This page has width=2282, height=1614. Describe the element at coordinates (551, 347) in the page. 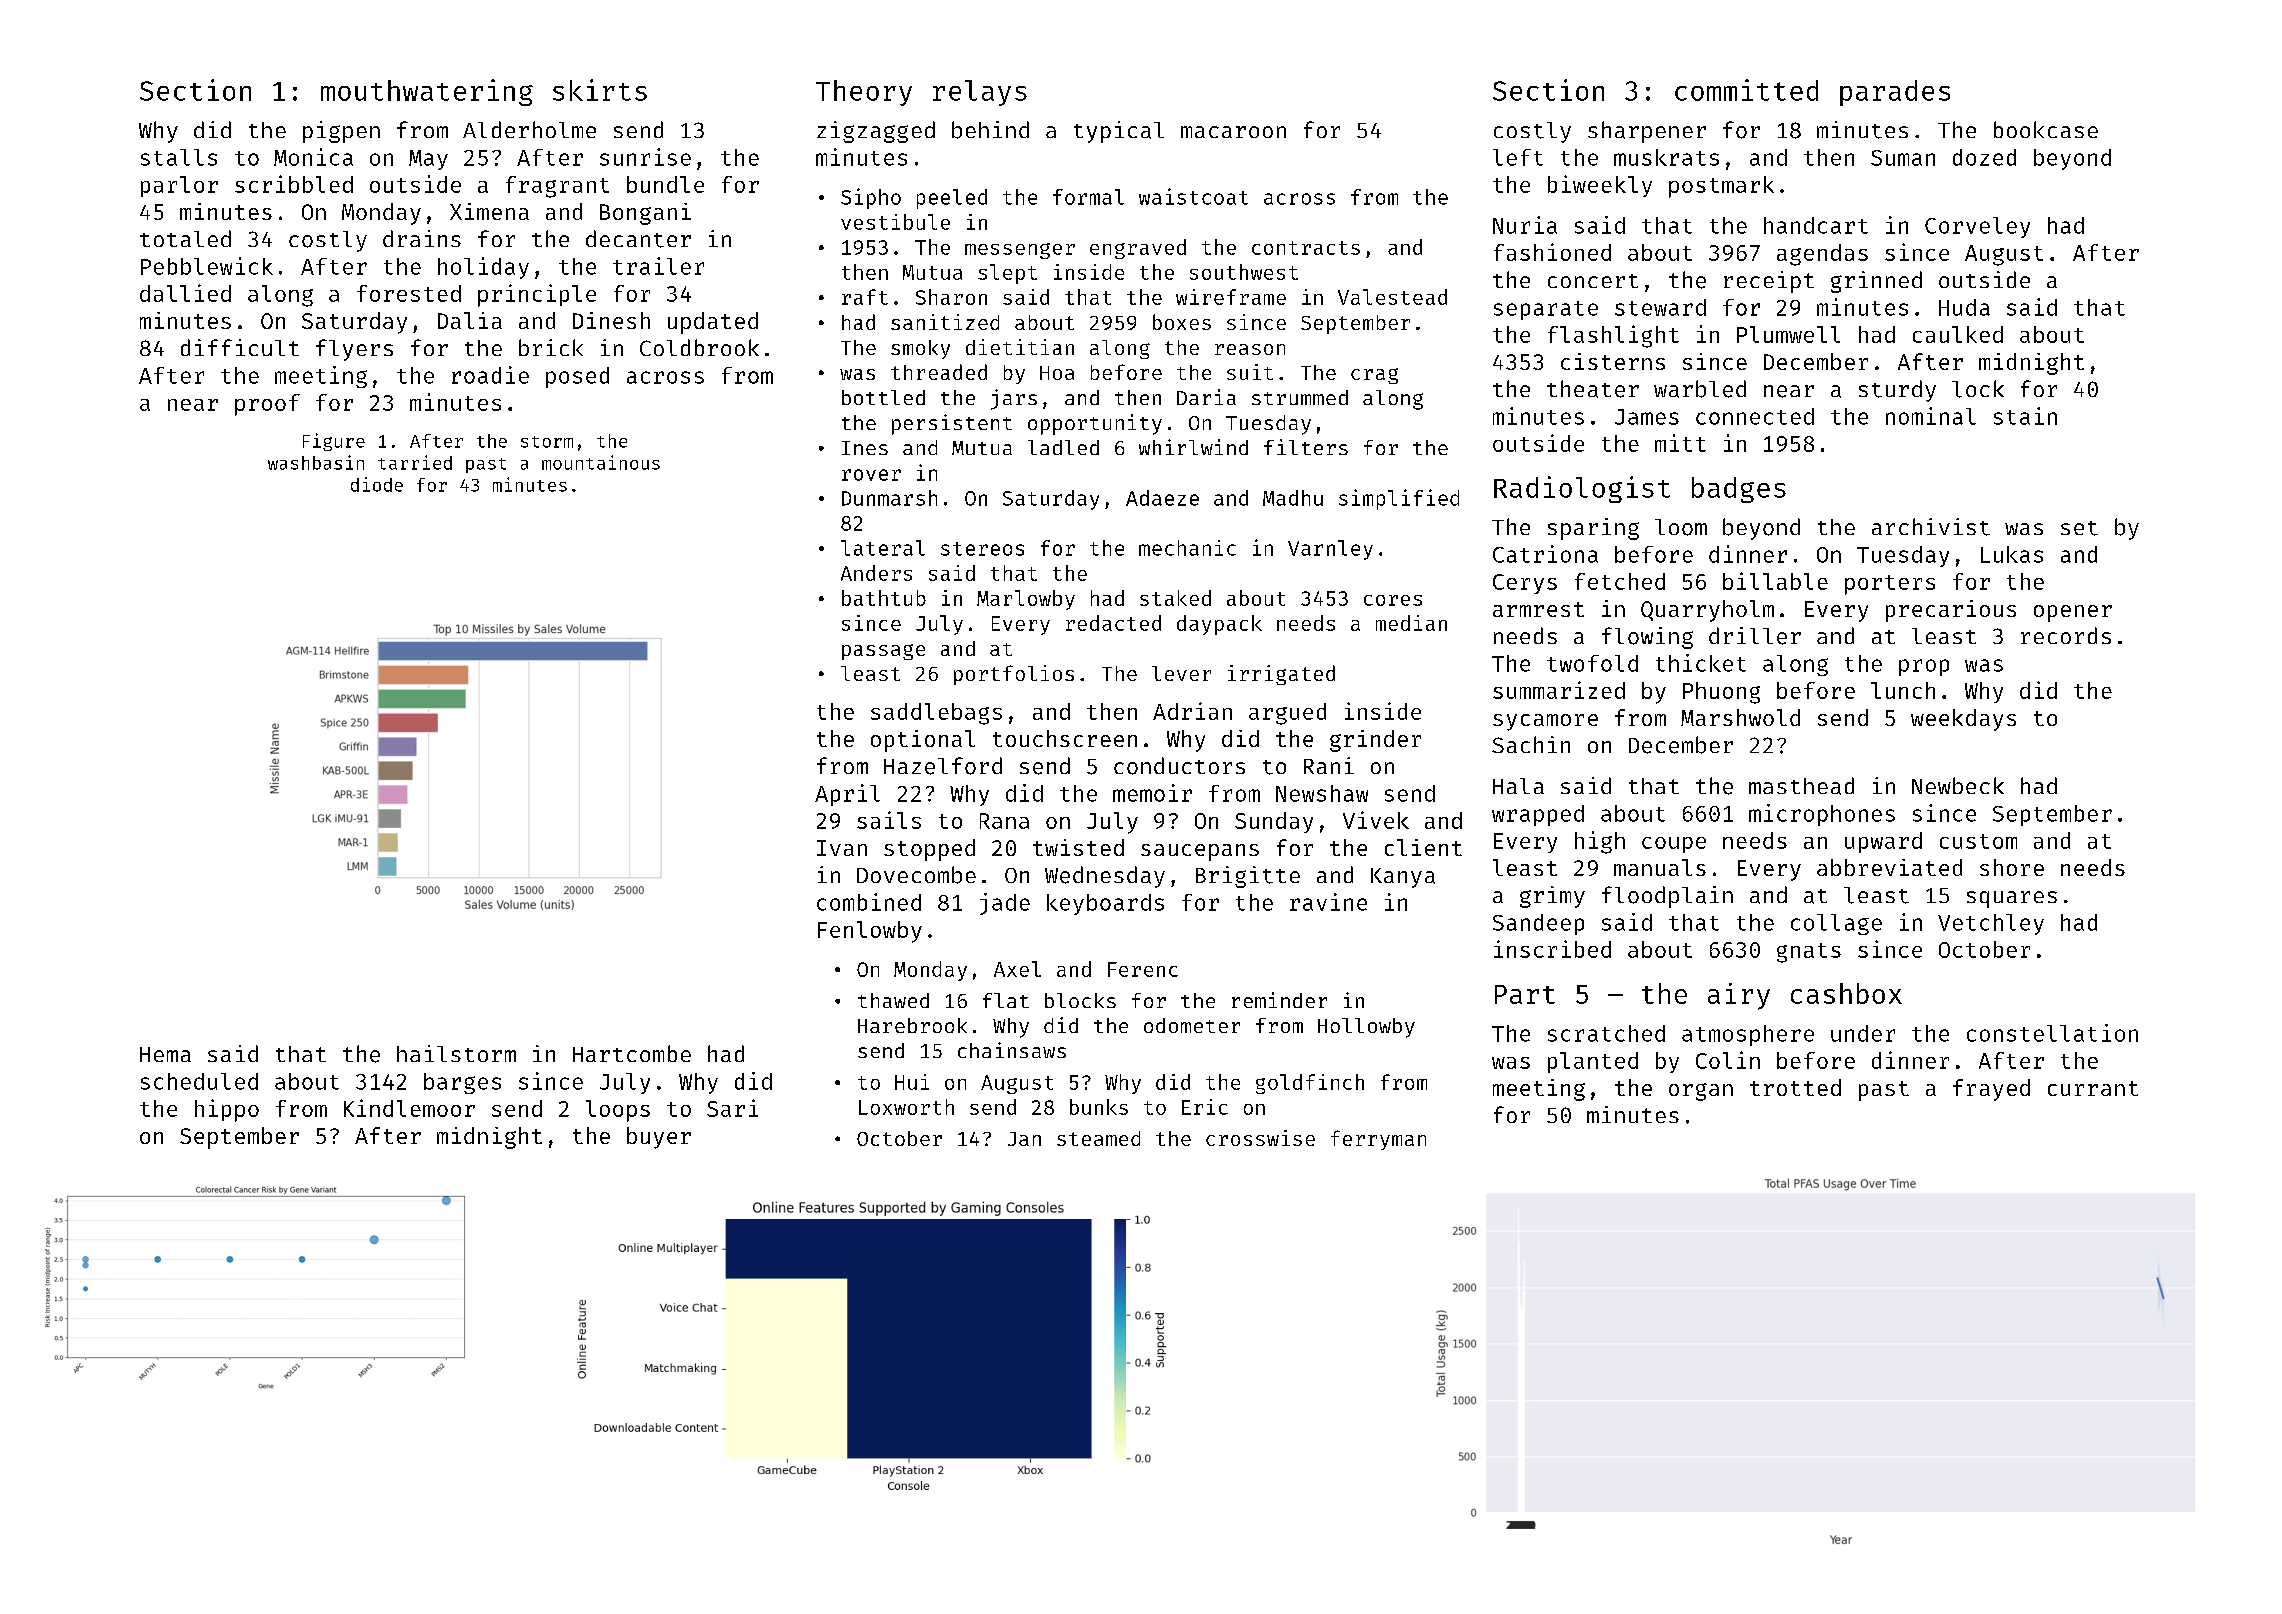

I see `brick` at that location.
